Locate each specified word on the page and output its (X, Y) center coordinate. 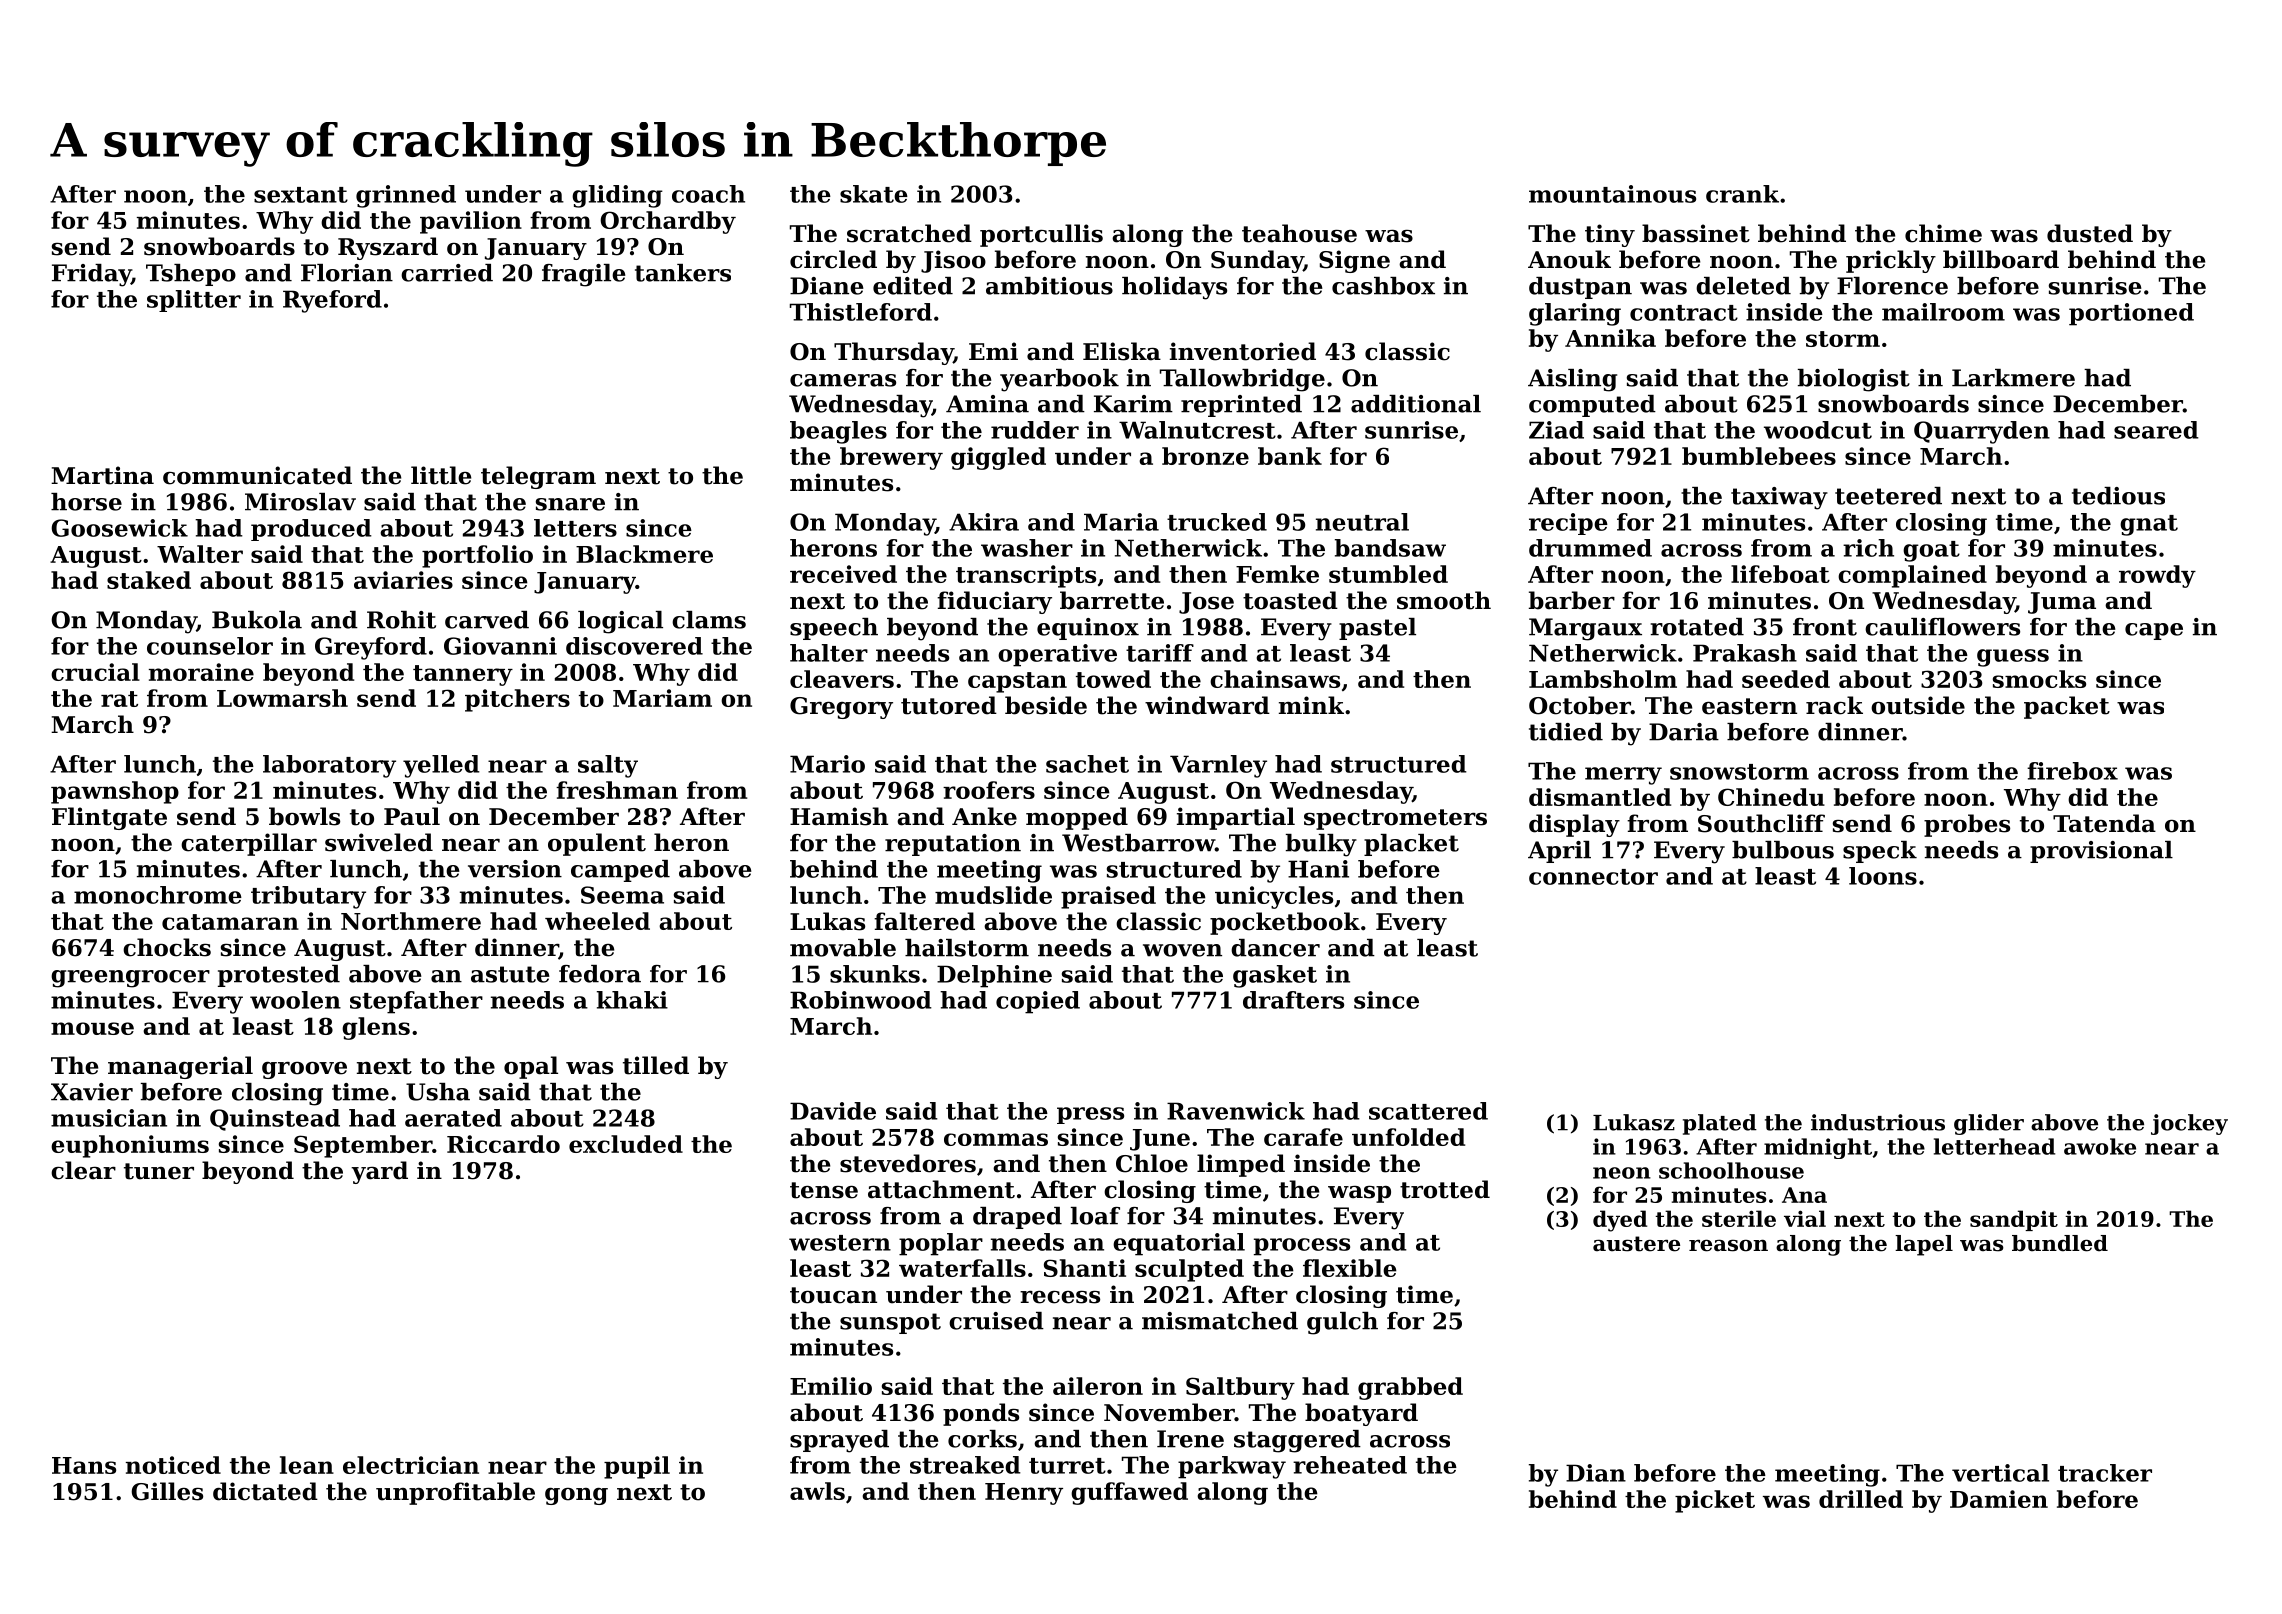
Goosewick (119, 528)
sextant (301, 195)
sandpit (2014, 1220)
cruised (996, 1321)
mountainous (1612, 194)
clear (83, 1170)
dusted (2090, 233)
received (843, 574)
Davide (833, 1111)
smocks (2039, 679)
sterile (1739, 1218)
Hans (84, 1465)
